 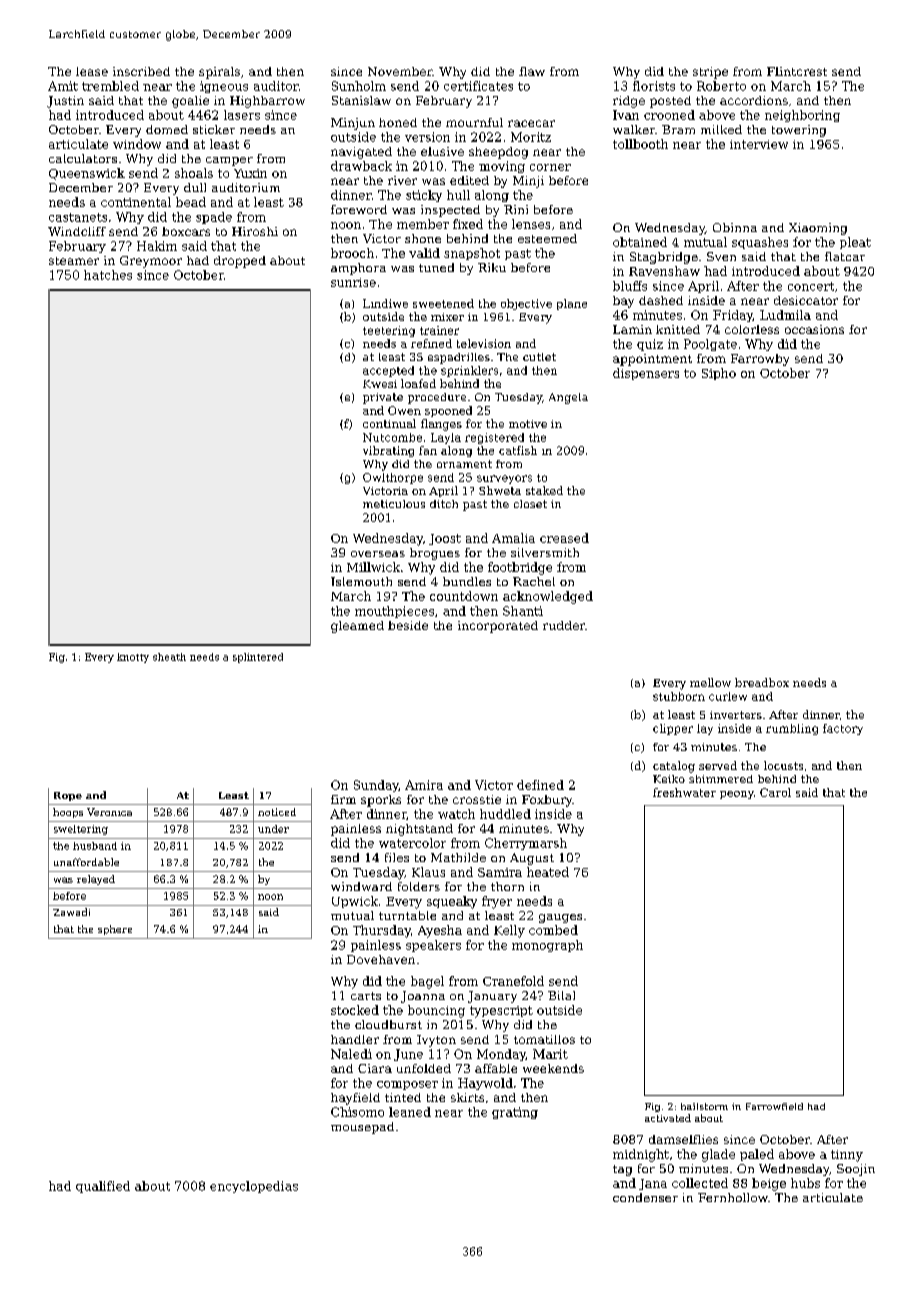 What do you see at coordinates (375, 1068) in the image?
I see `Ciara` at bounding box center [375, 1068].
